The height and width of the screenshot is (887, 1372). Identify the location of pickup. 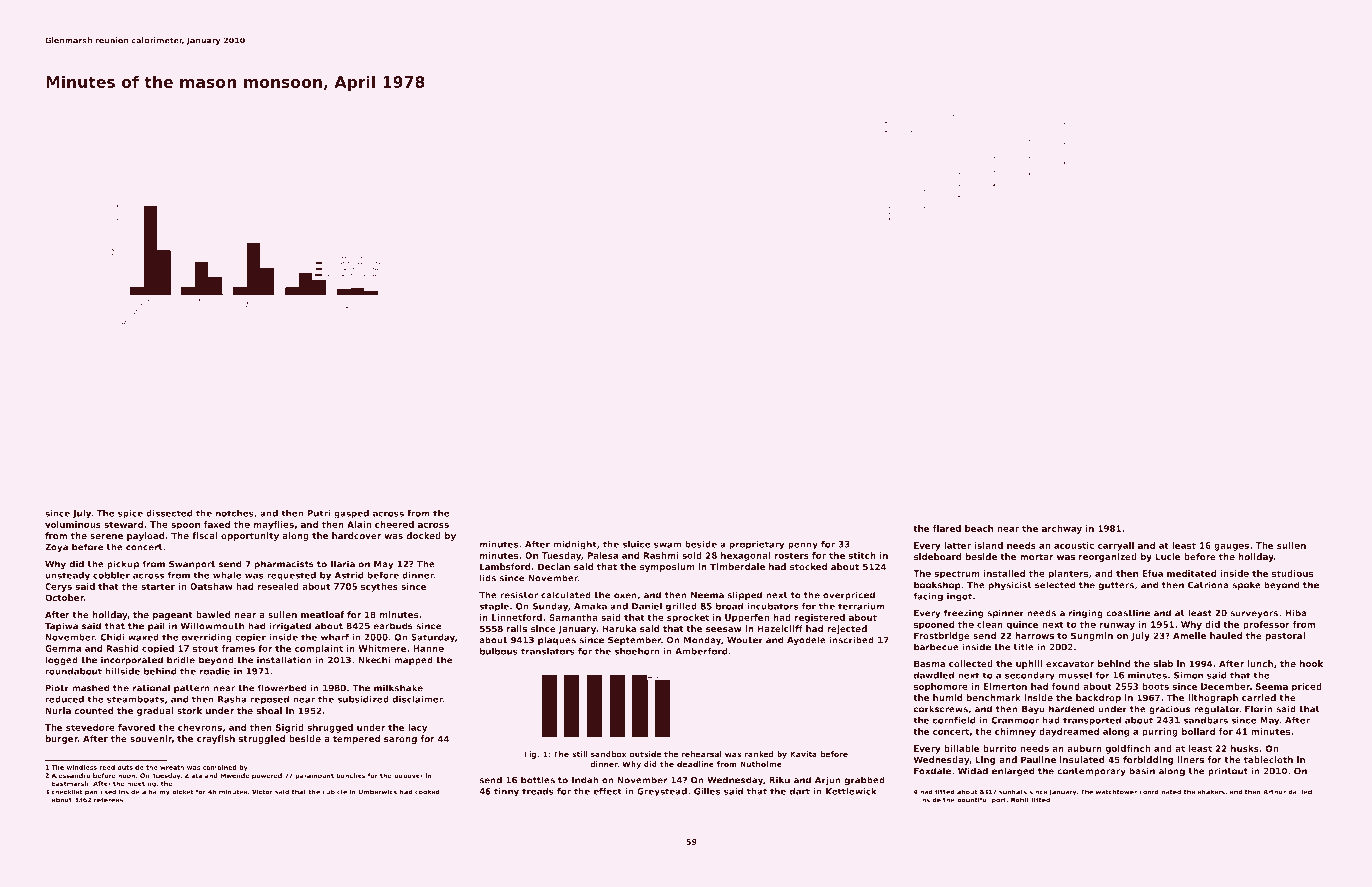
(123, 564).
